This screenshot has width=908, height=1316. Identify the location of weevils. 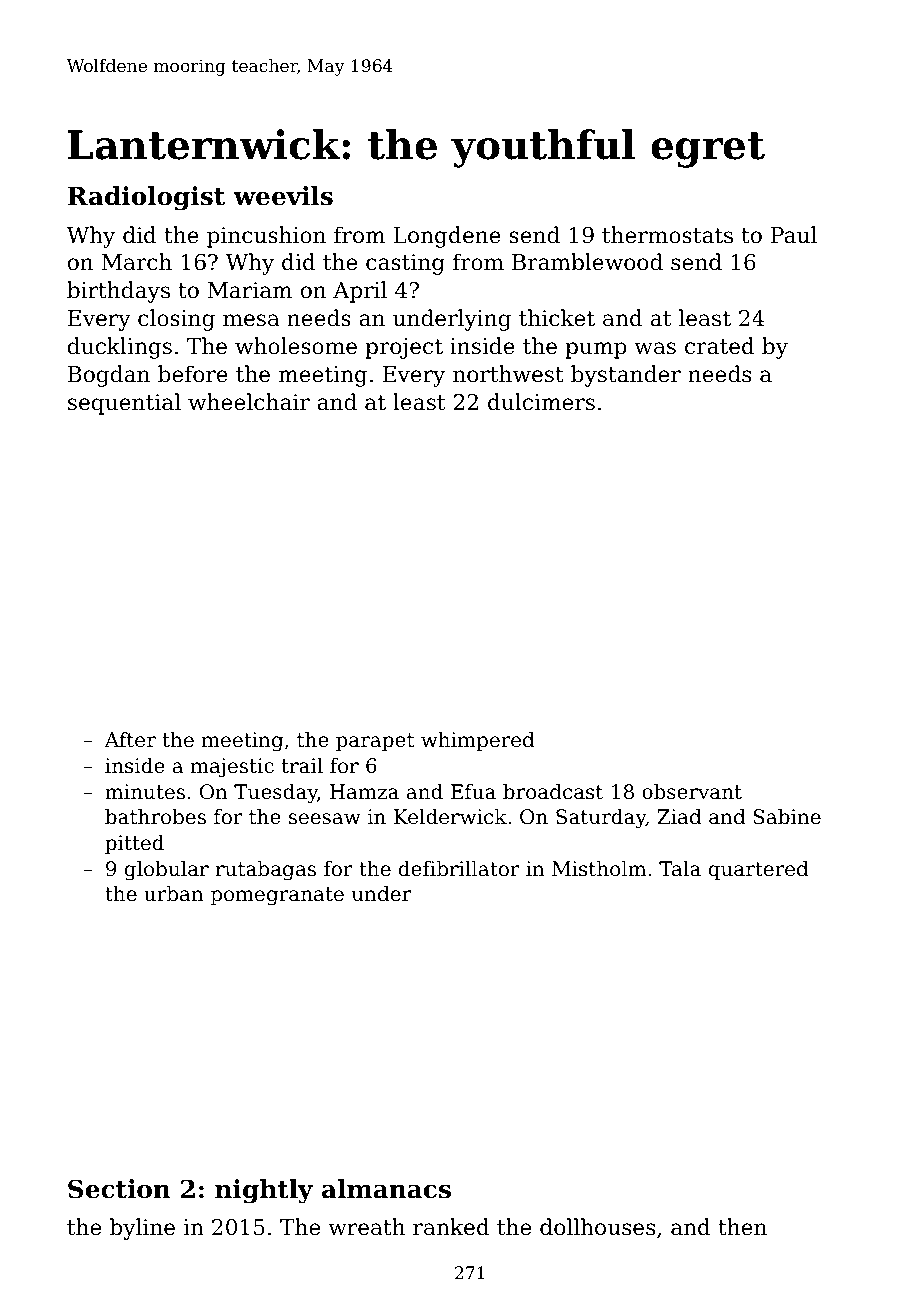
(283, 196).
